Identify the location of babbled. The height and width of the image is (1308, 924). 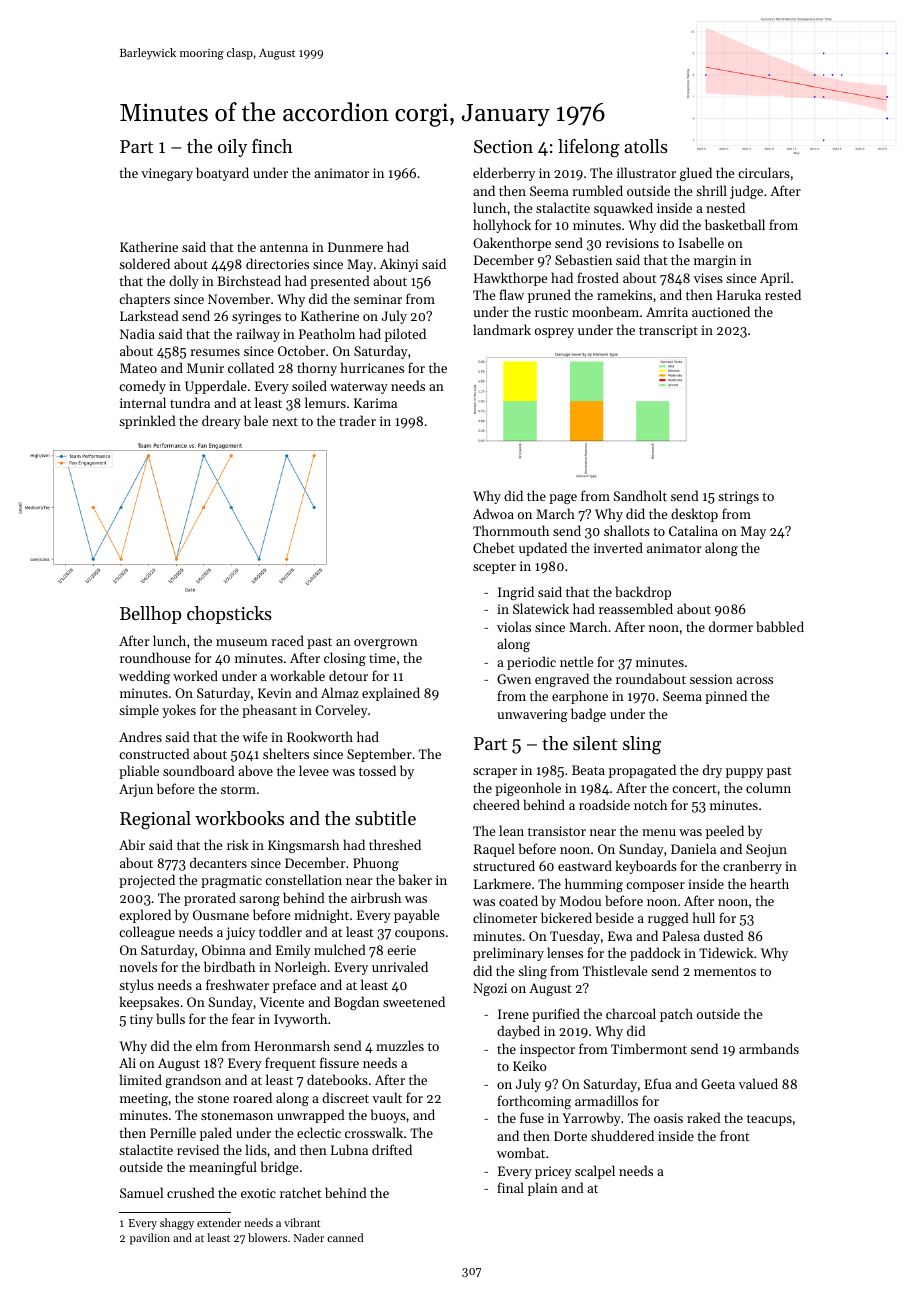
(780, 626).
